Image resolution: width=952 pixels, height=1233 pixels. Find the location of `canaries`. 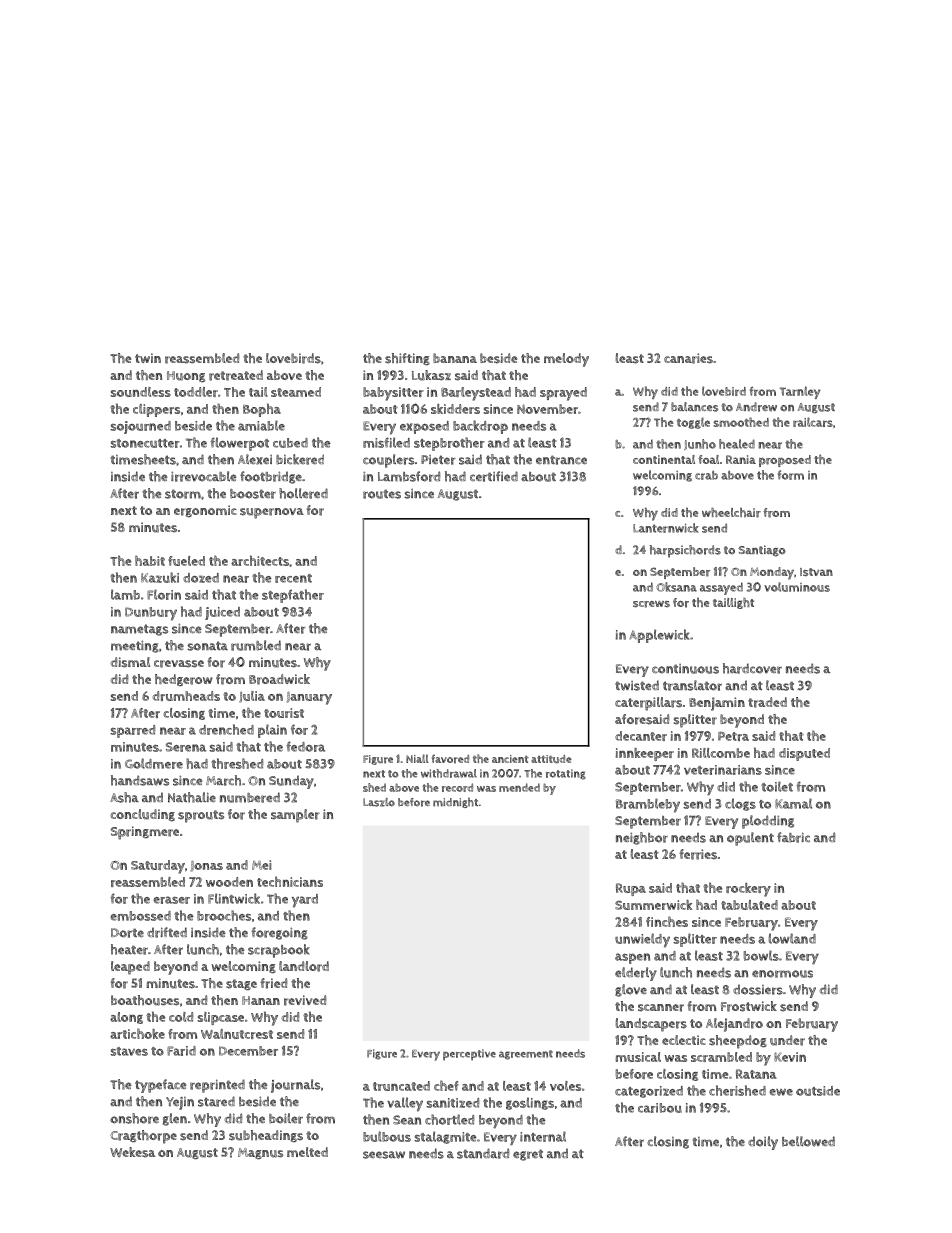

canaries is located at coordinates (688, 358).
